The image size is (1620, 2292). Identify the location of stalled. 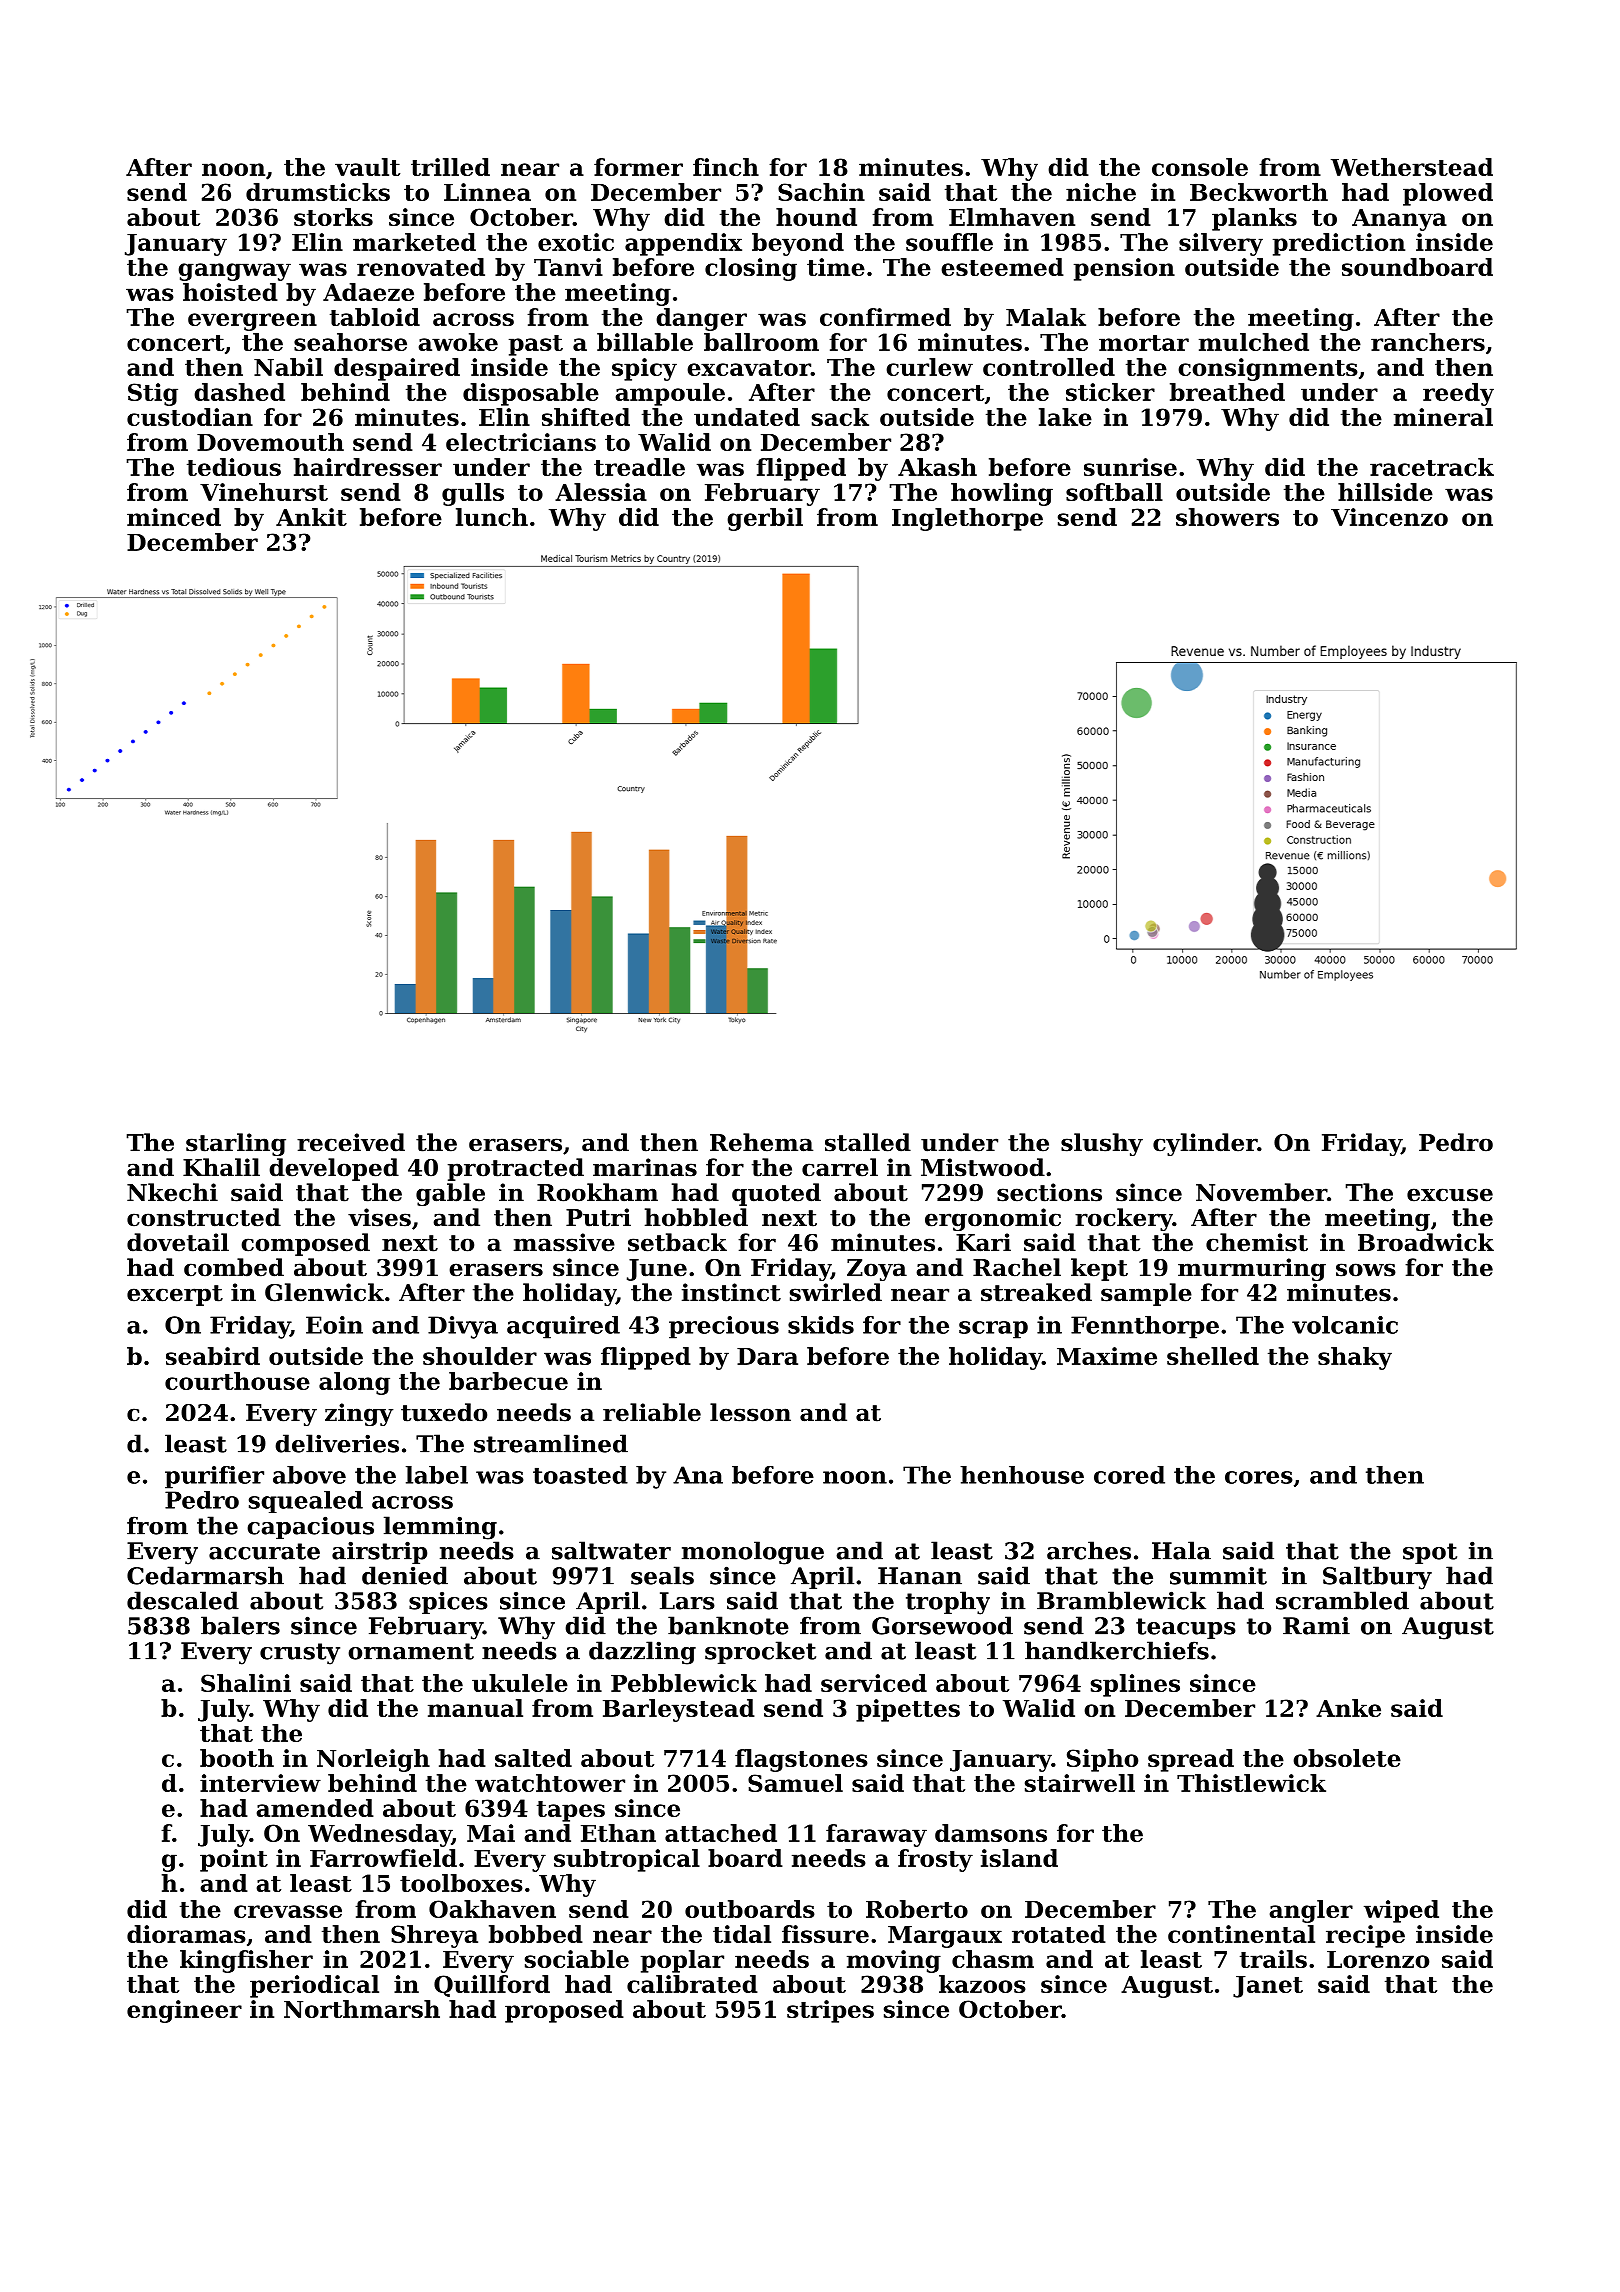
(868, 1142).
